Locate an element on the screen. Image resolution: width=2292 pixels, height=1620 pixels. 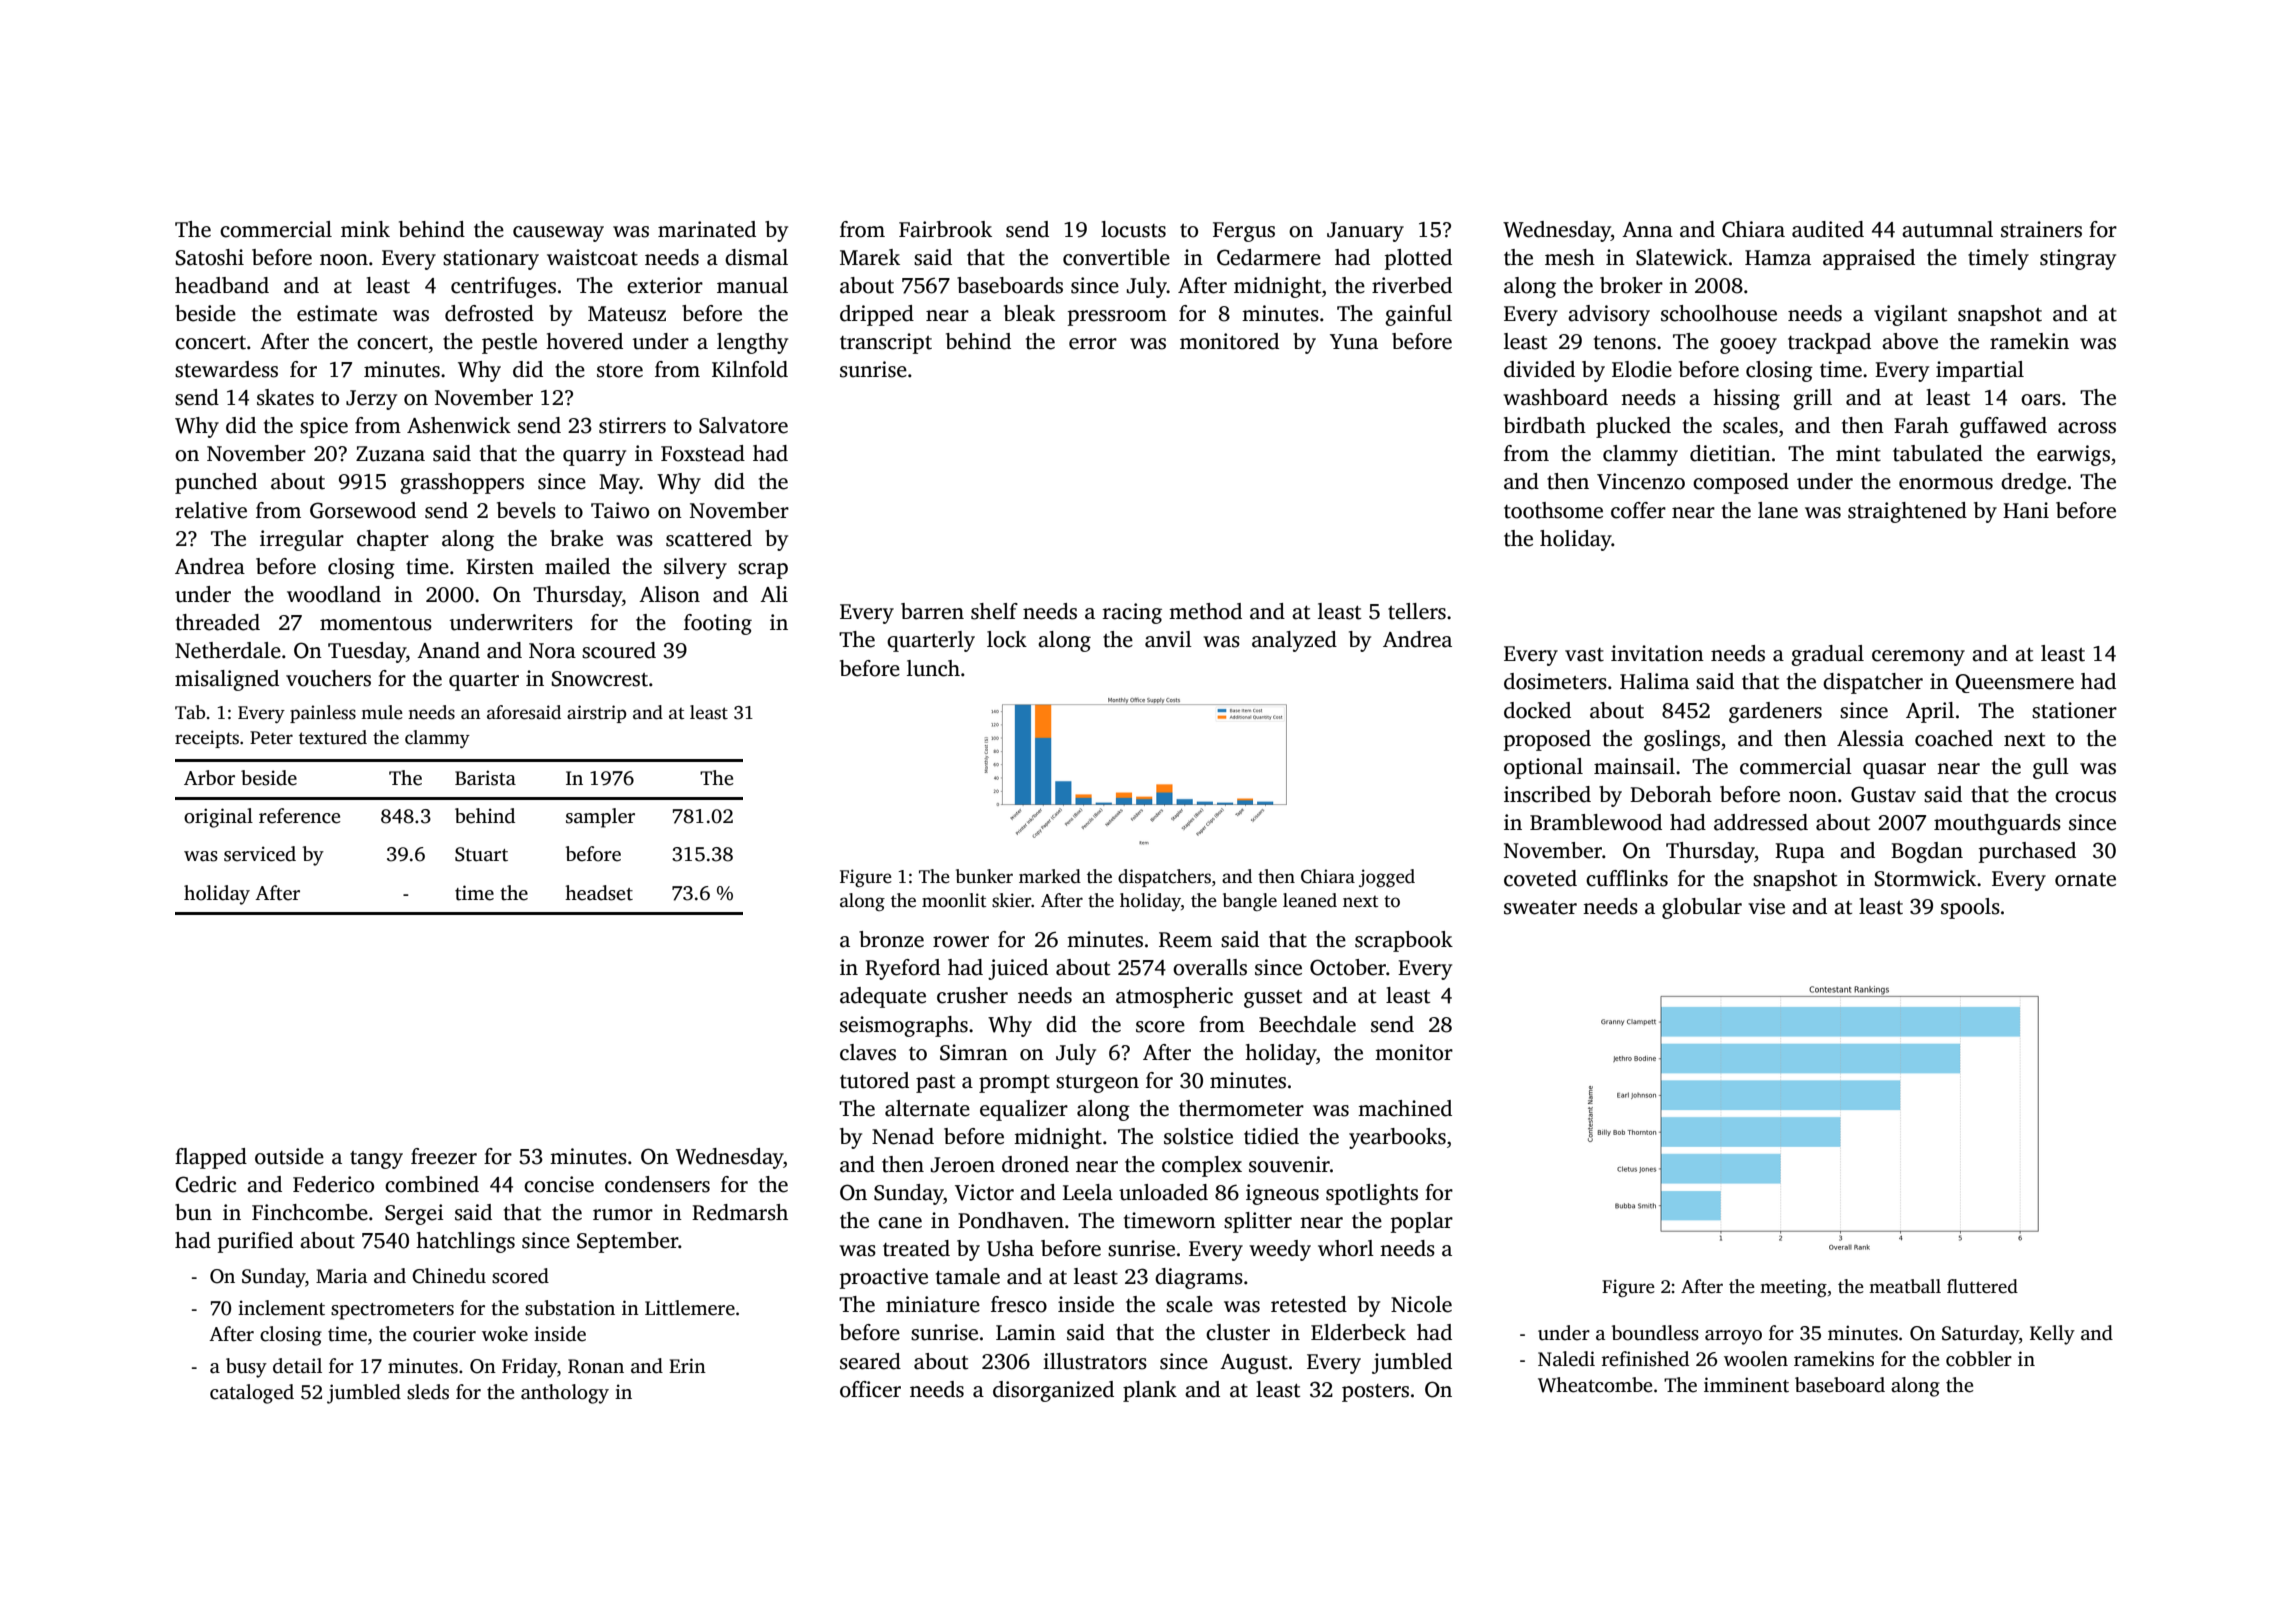
strainers is located at coordinates (2041, 229).
